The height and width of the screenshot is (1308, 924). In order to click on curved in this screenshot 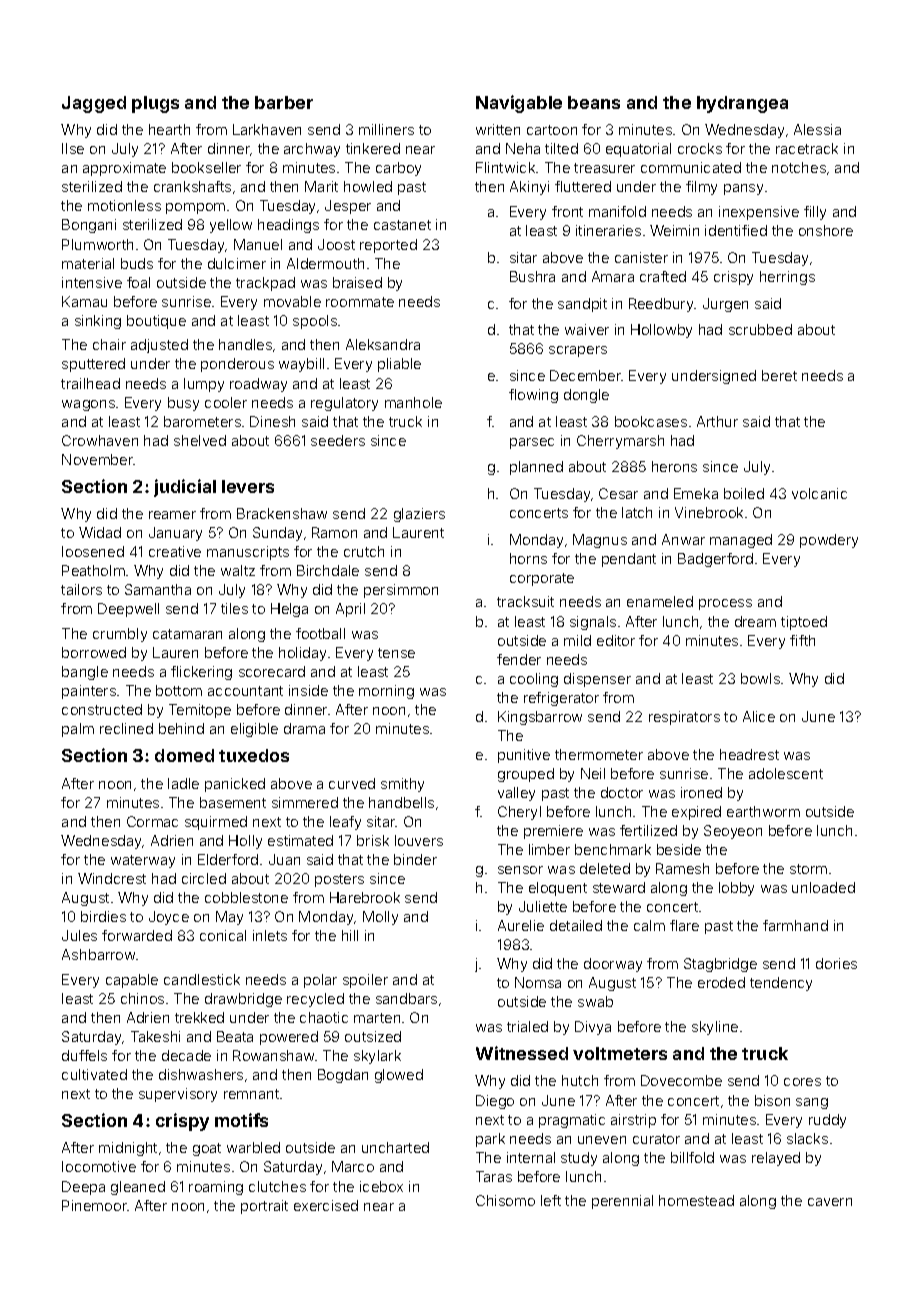, I will do `click(352, 783)`.
